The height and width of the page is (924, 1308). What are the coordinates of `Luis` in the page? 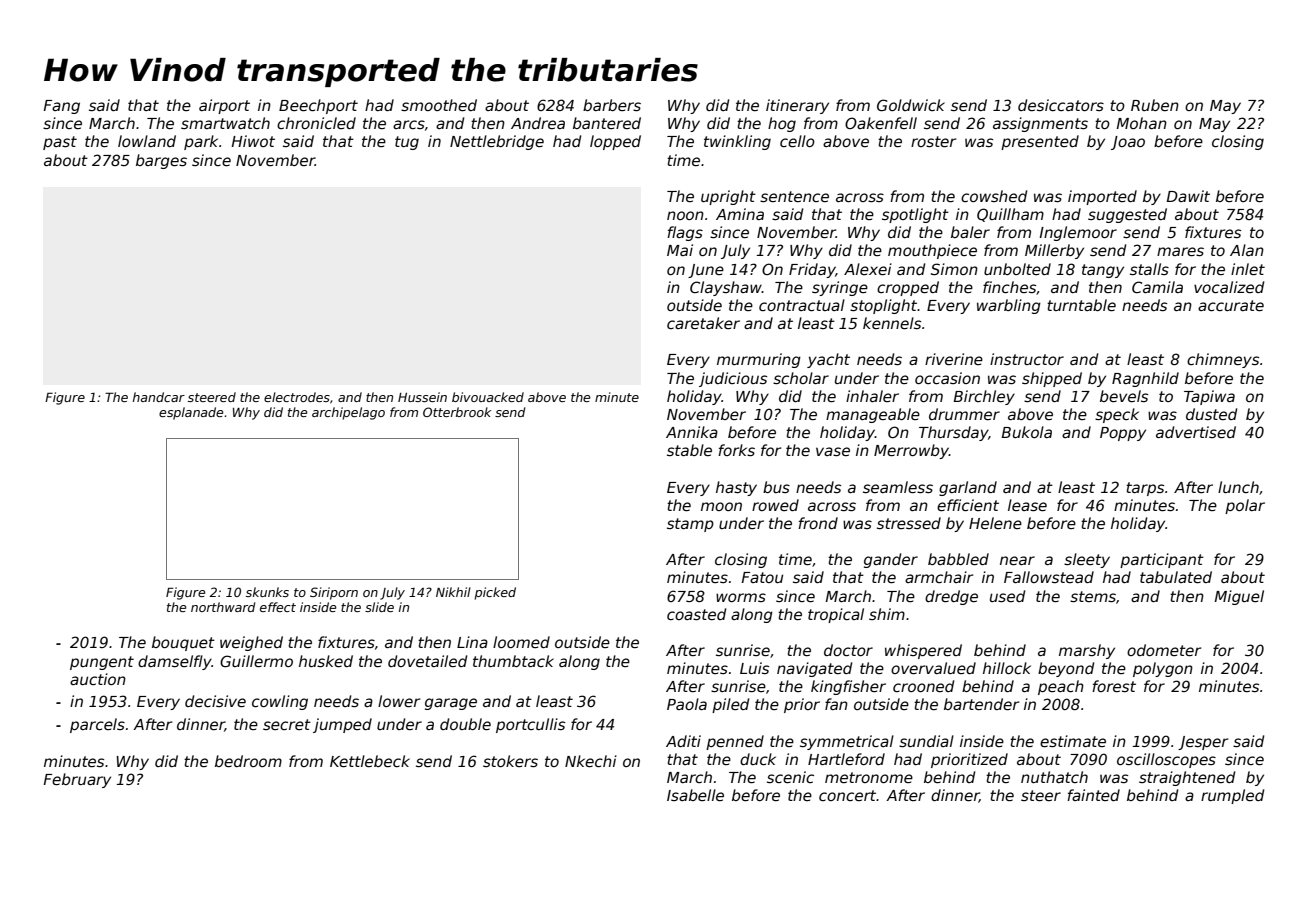 It's located at (754, 668).
